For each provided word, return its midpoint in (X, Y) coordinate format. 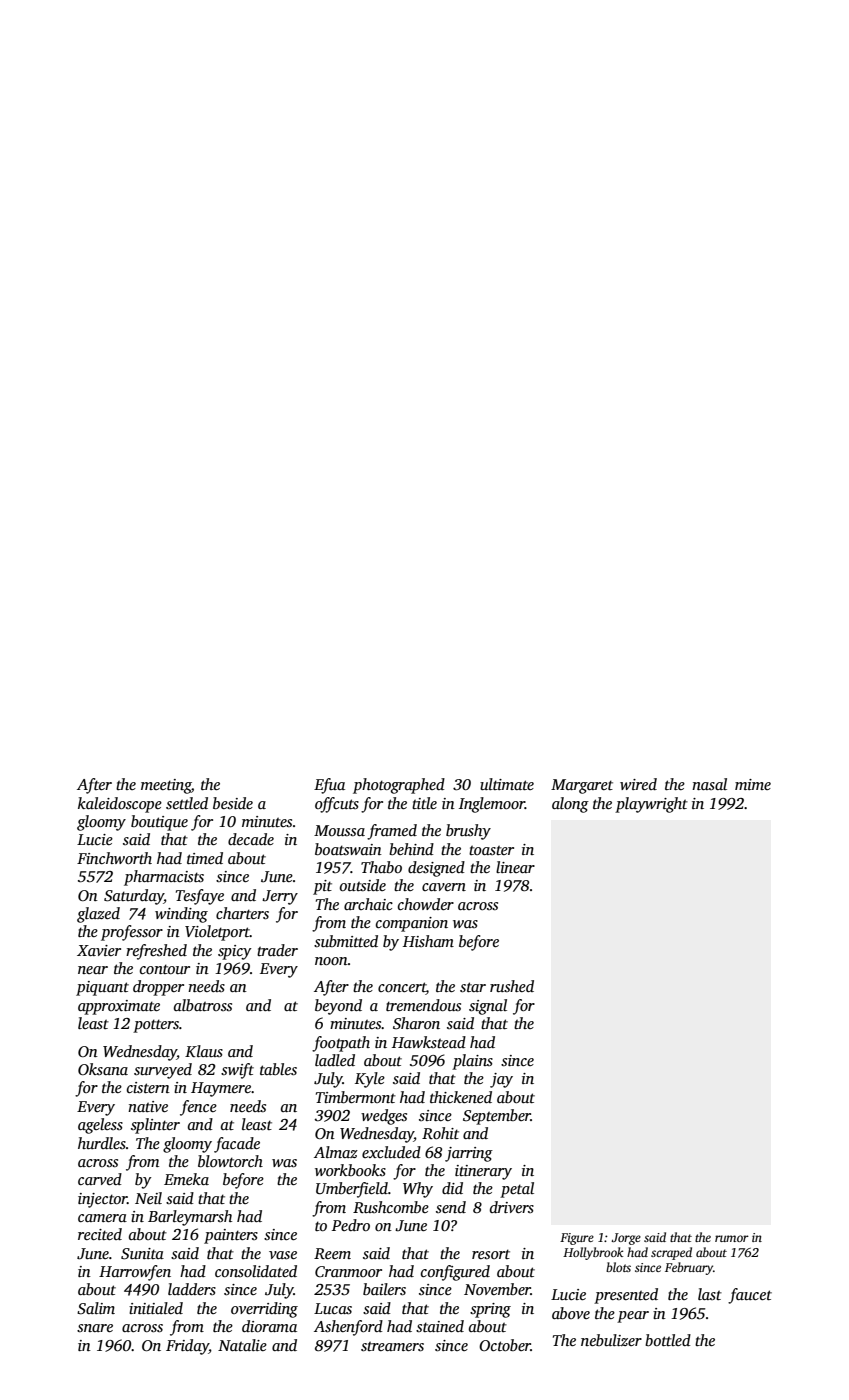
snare (95, 1328)
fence (198, 1108)
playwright (651, 805)
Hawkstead (429, 1042)
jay (501, 1080)
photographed (399, 786)
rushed (512, 986)
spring (490, 1310)
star (473, 987)
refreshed (156, 952)
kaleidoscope (120, 805)
